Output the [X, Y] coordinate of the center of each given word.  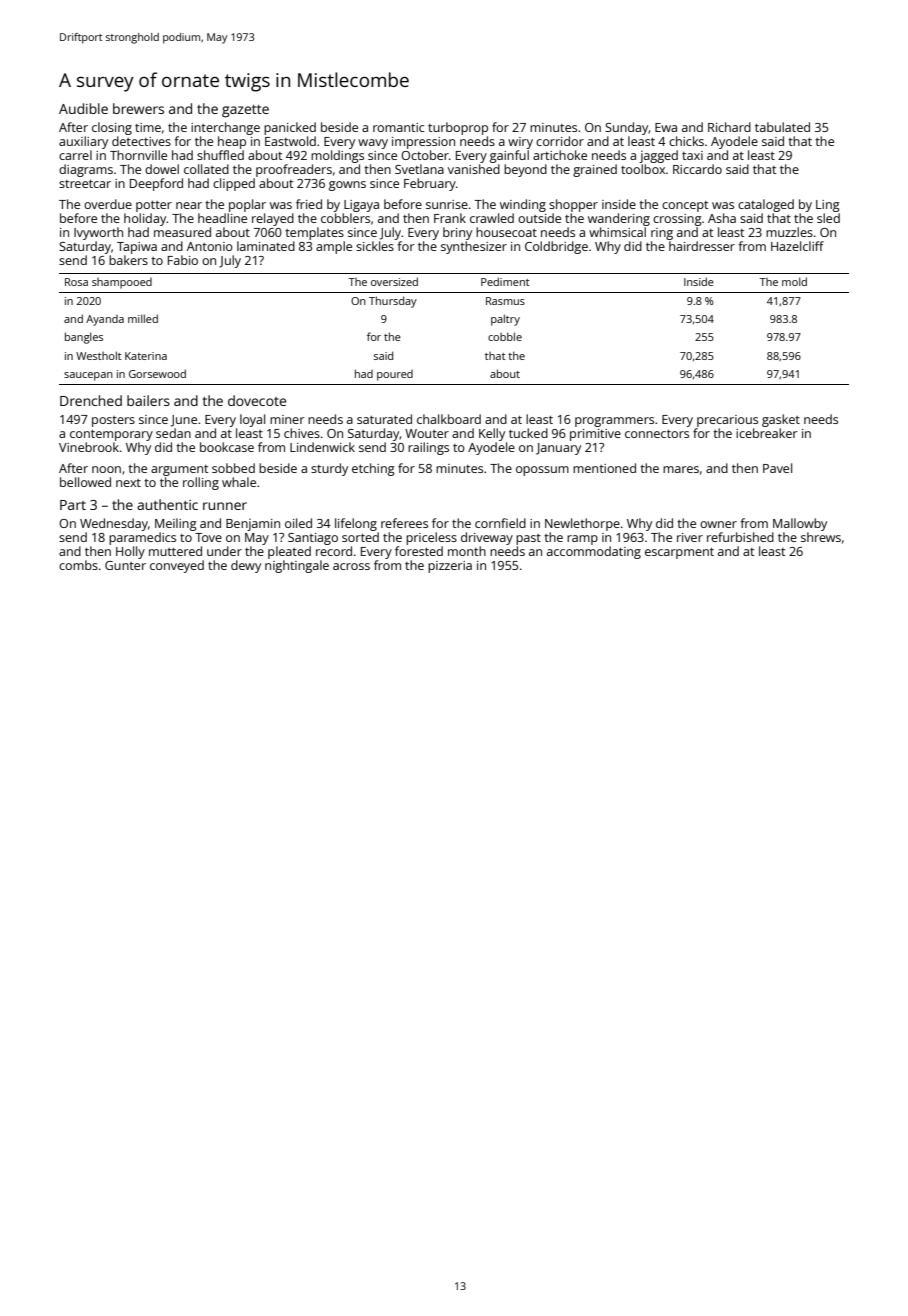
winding [523, 205]
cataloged [766, 205]
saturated [384, 419]
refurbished [740, 537]
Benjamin [253, 525]
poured [395, 375]
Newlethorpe [582, 524]
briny [457, 233]
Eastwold [290, 141]
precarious [727, 421]
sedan [173, 433]
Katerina [146, 356]
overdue [108, 204]
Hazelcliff [797, 246]
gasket [781, 420]
